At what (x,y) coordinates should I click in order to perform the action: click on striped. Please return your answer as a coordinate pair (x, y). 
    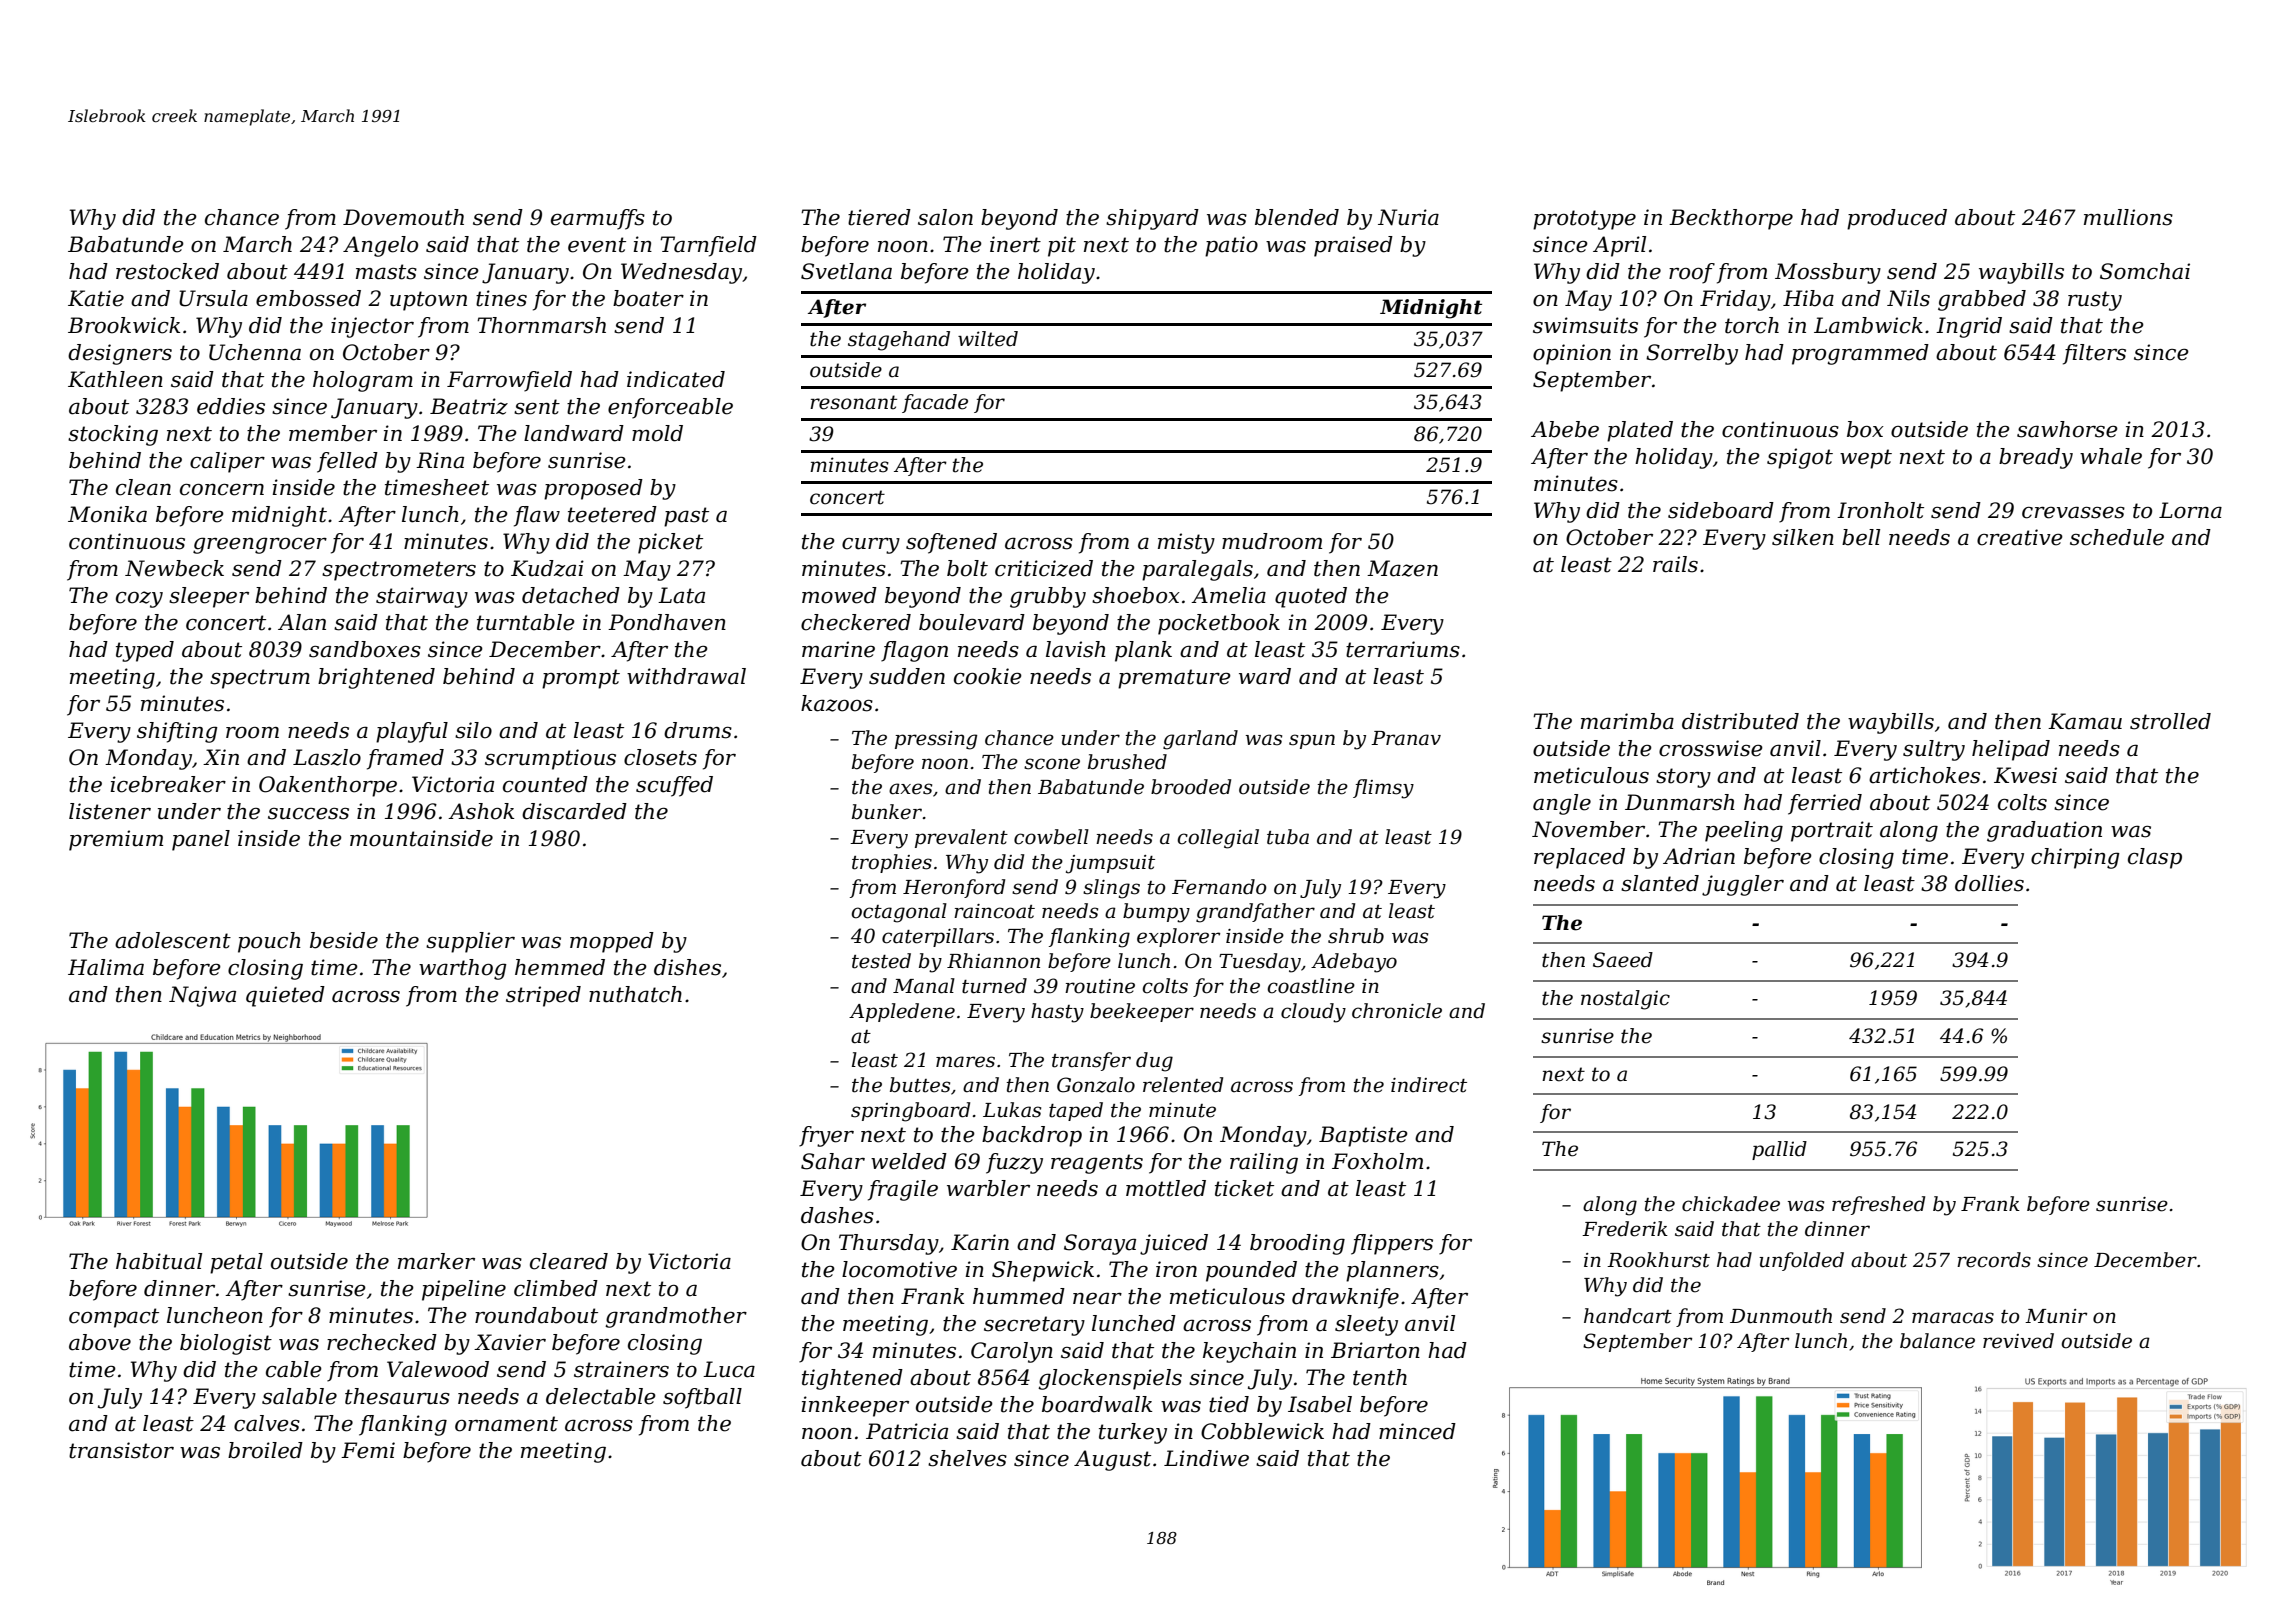
    Looking at the image, I should click on (543, 996).
